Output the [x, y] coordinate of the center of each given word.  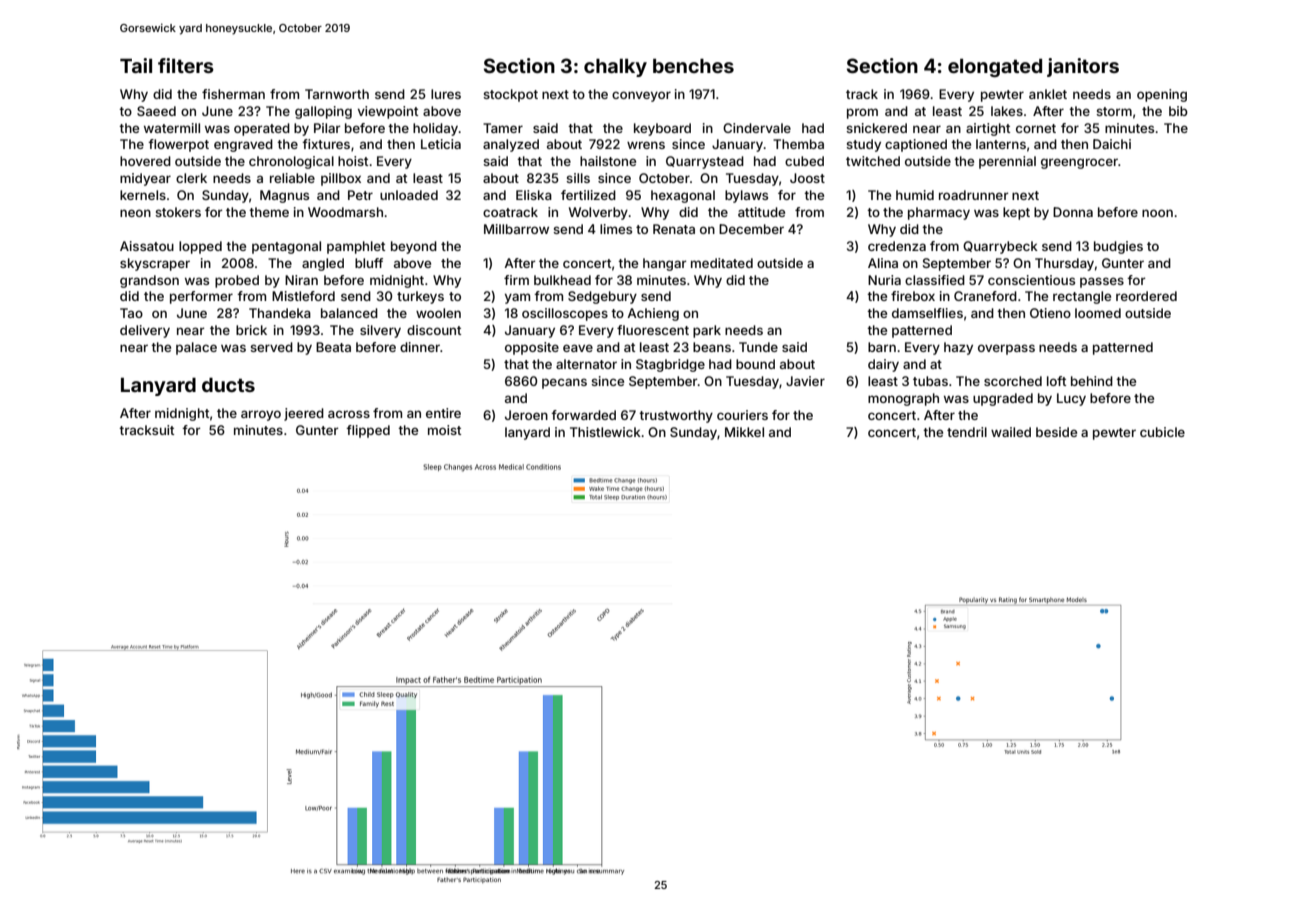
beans [712, 347]
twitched [873, 161]
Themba [798, 144]
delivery [145, 331]
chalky [615, 68]
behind [1092, 381]
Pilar [327, 128]
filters [186, 65]
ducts [228, 385]
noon [1157, 213]
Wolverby [598, 213]
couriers [742, 415]
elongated [995, 68]
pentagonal [286, 247]
